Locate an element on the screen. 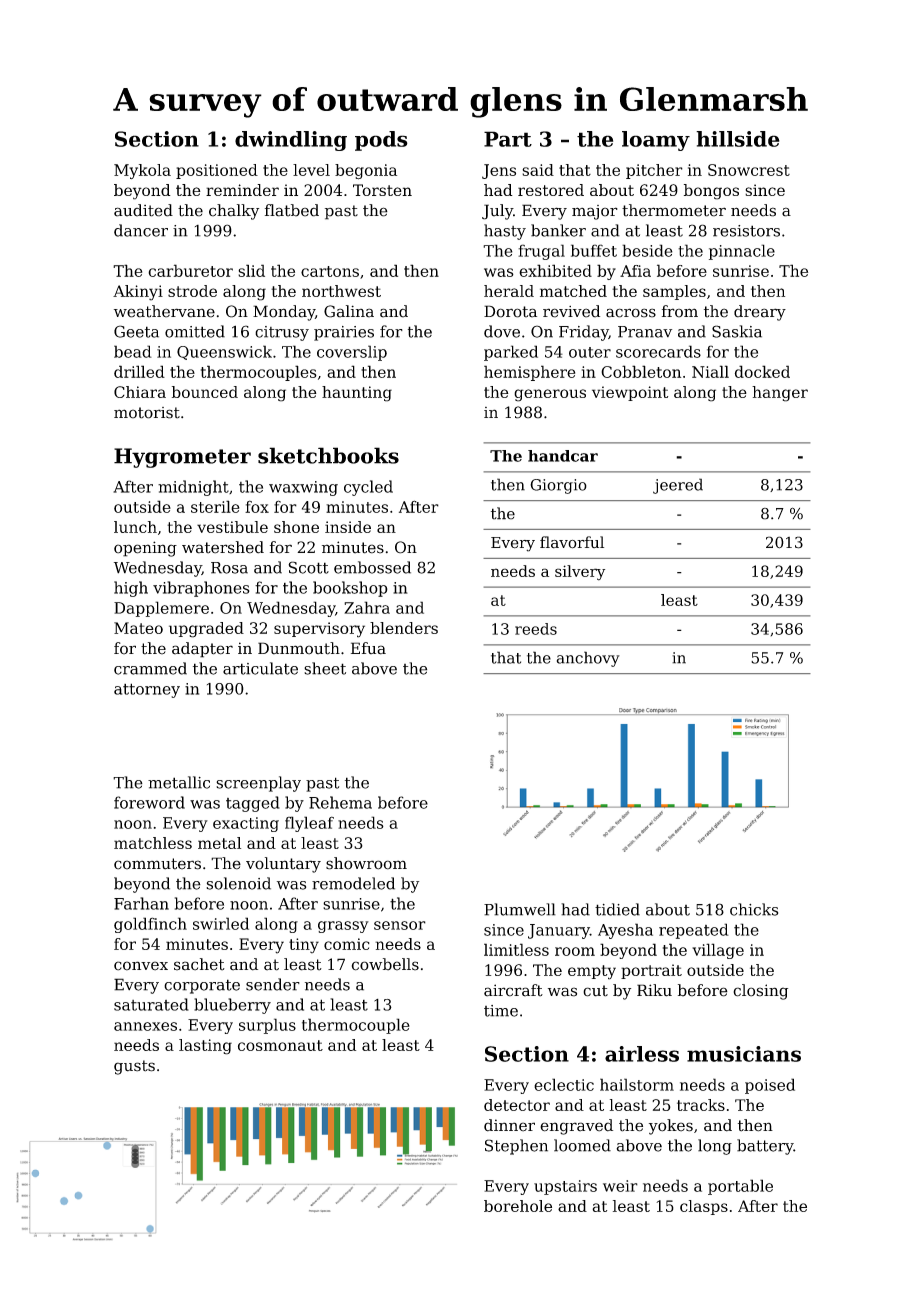 The height and width of the screenshot is (1308, 924). hillside is located at coordinates (738, 139).
